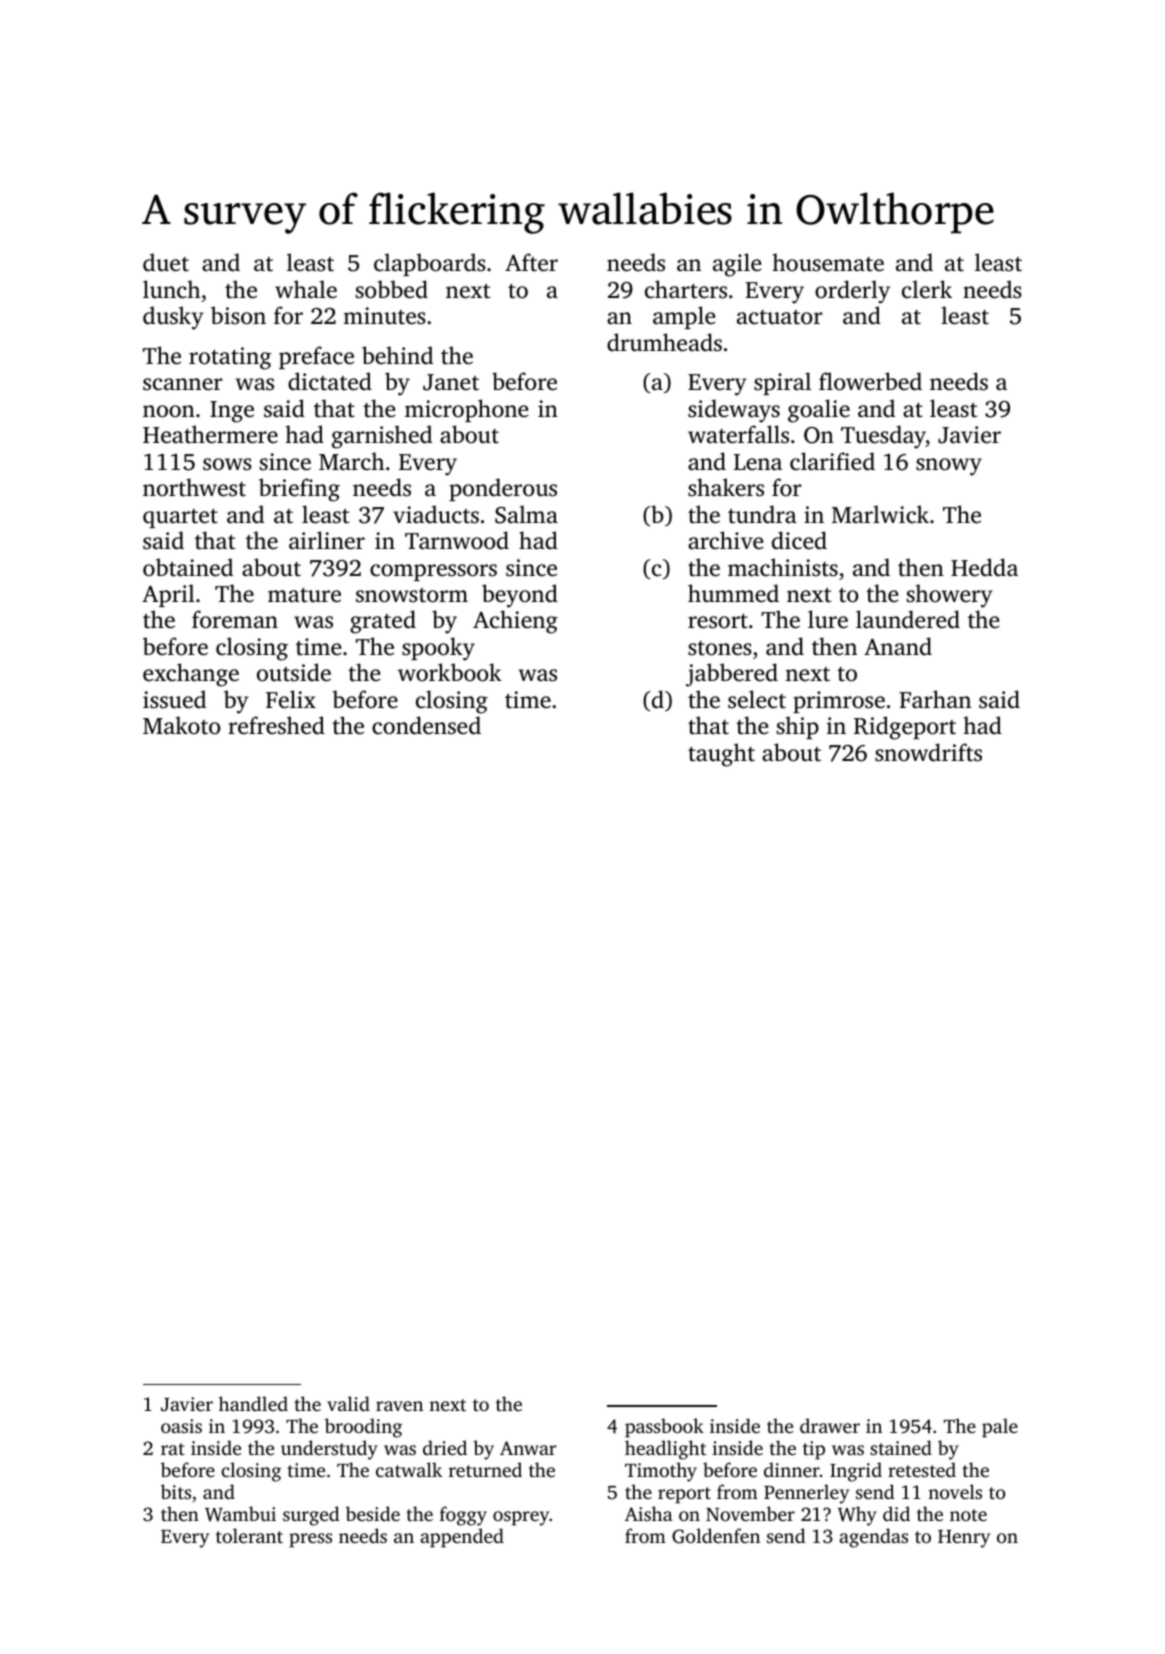 This document has width=1165, height=1654. What do you see at coordinates (426, 725) in the document?
I see `condensed` at bounding box center [426, 725].
